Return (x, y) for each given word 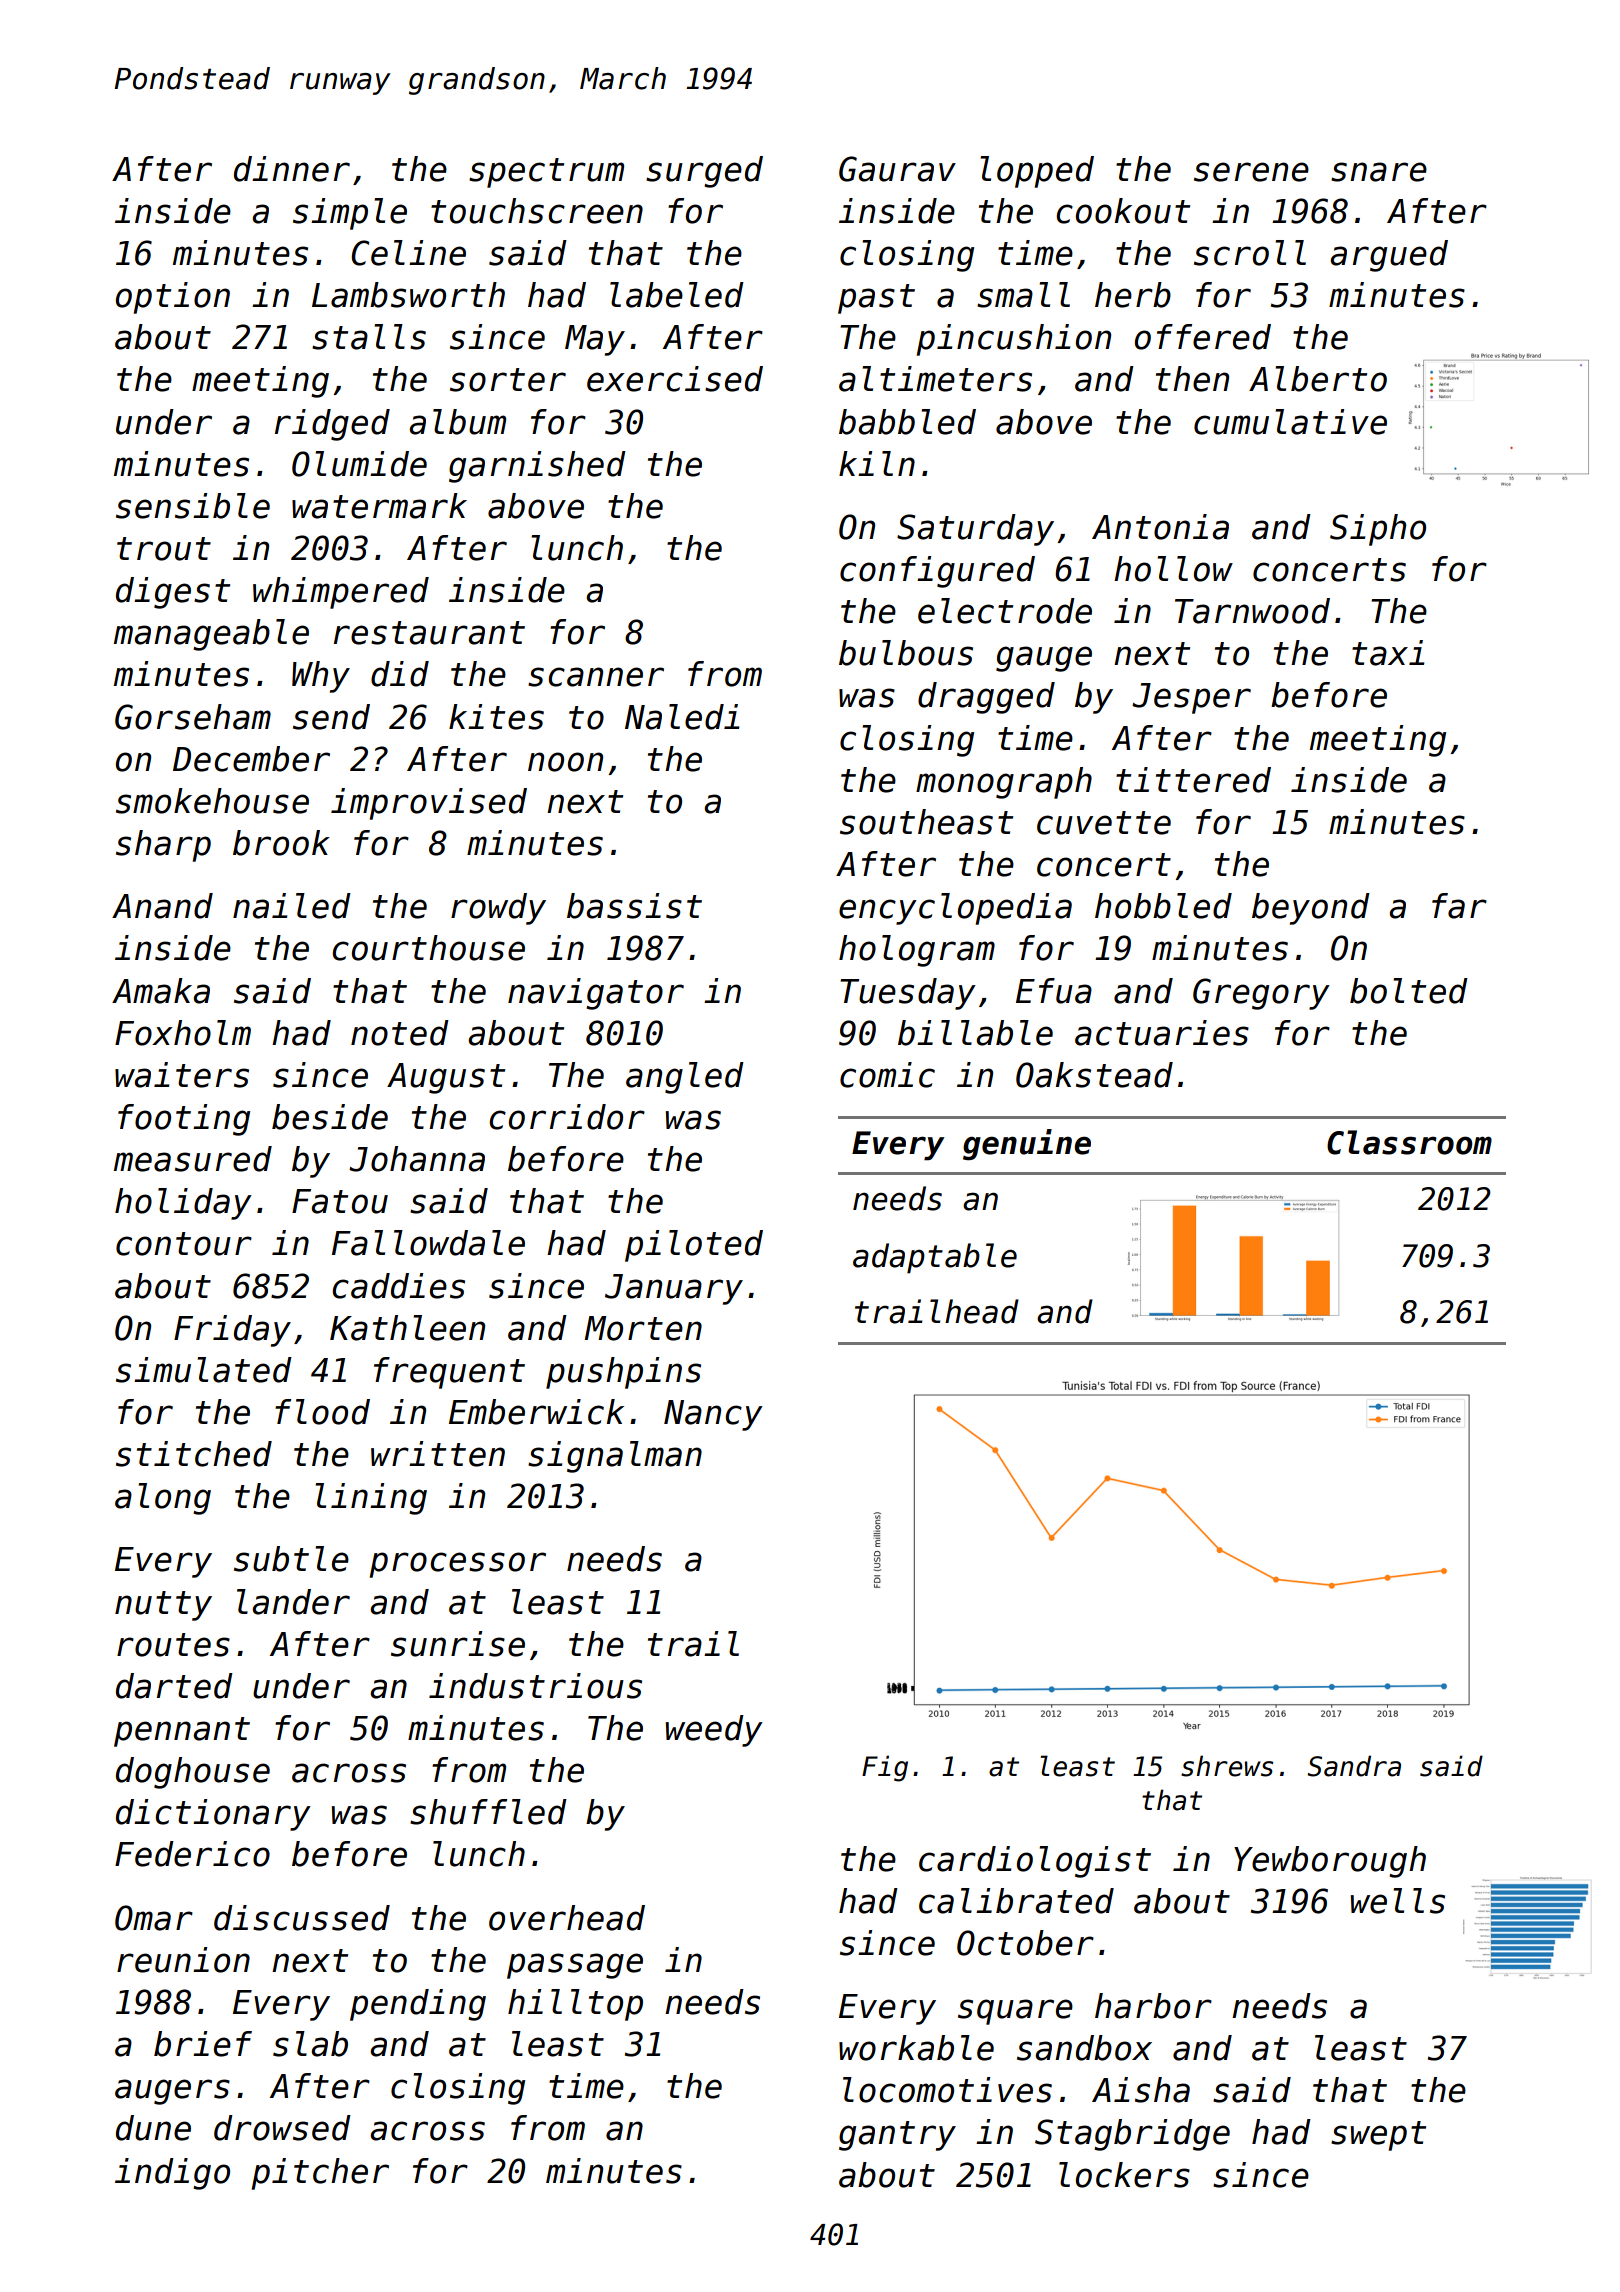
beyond (1311, 909)
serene (1251, 172)
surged (704, 172)
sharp (163, 846)
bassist (634, 906)
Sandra (1354, 1766)
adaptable (935, 1258)
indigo (172, 2174)
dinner (292, 169)
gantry (897, 2136)
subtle (291, 1559)
